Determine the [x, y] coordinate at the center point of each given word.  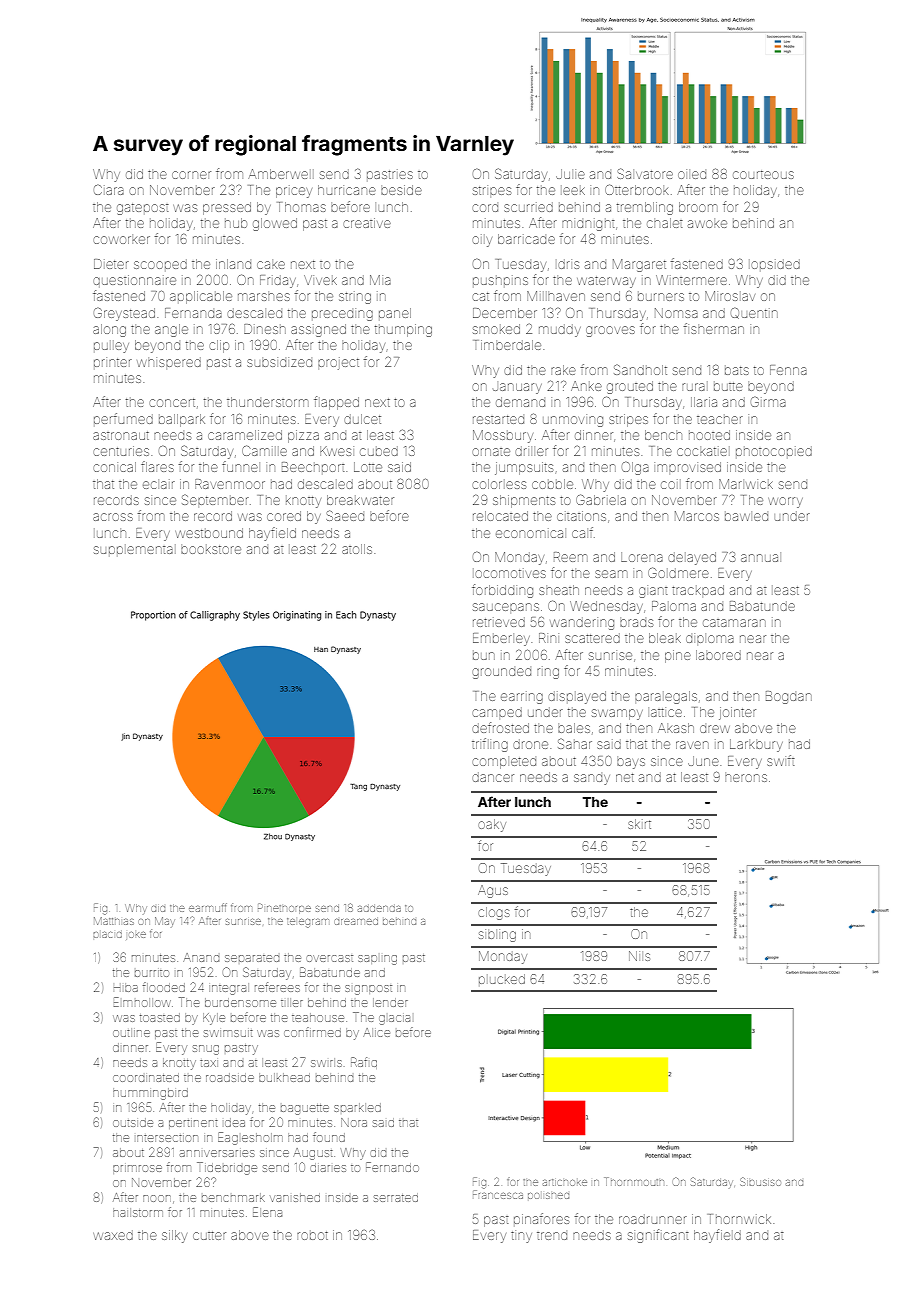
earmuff [208, 907]
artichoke [565, 1182]
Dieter [111, 264]
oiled [692, 175]
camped [497, 712]
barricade [526, 239]
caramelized [245, 435]
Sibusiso [760, 1181]
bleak [665, 638]
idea [235, 1122]
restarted [498, 419]
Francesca [498, 1196]
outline [131, 1032]
